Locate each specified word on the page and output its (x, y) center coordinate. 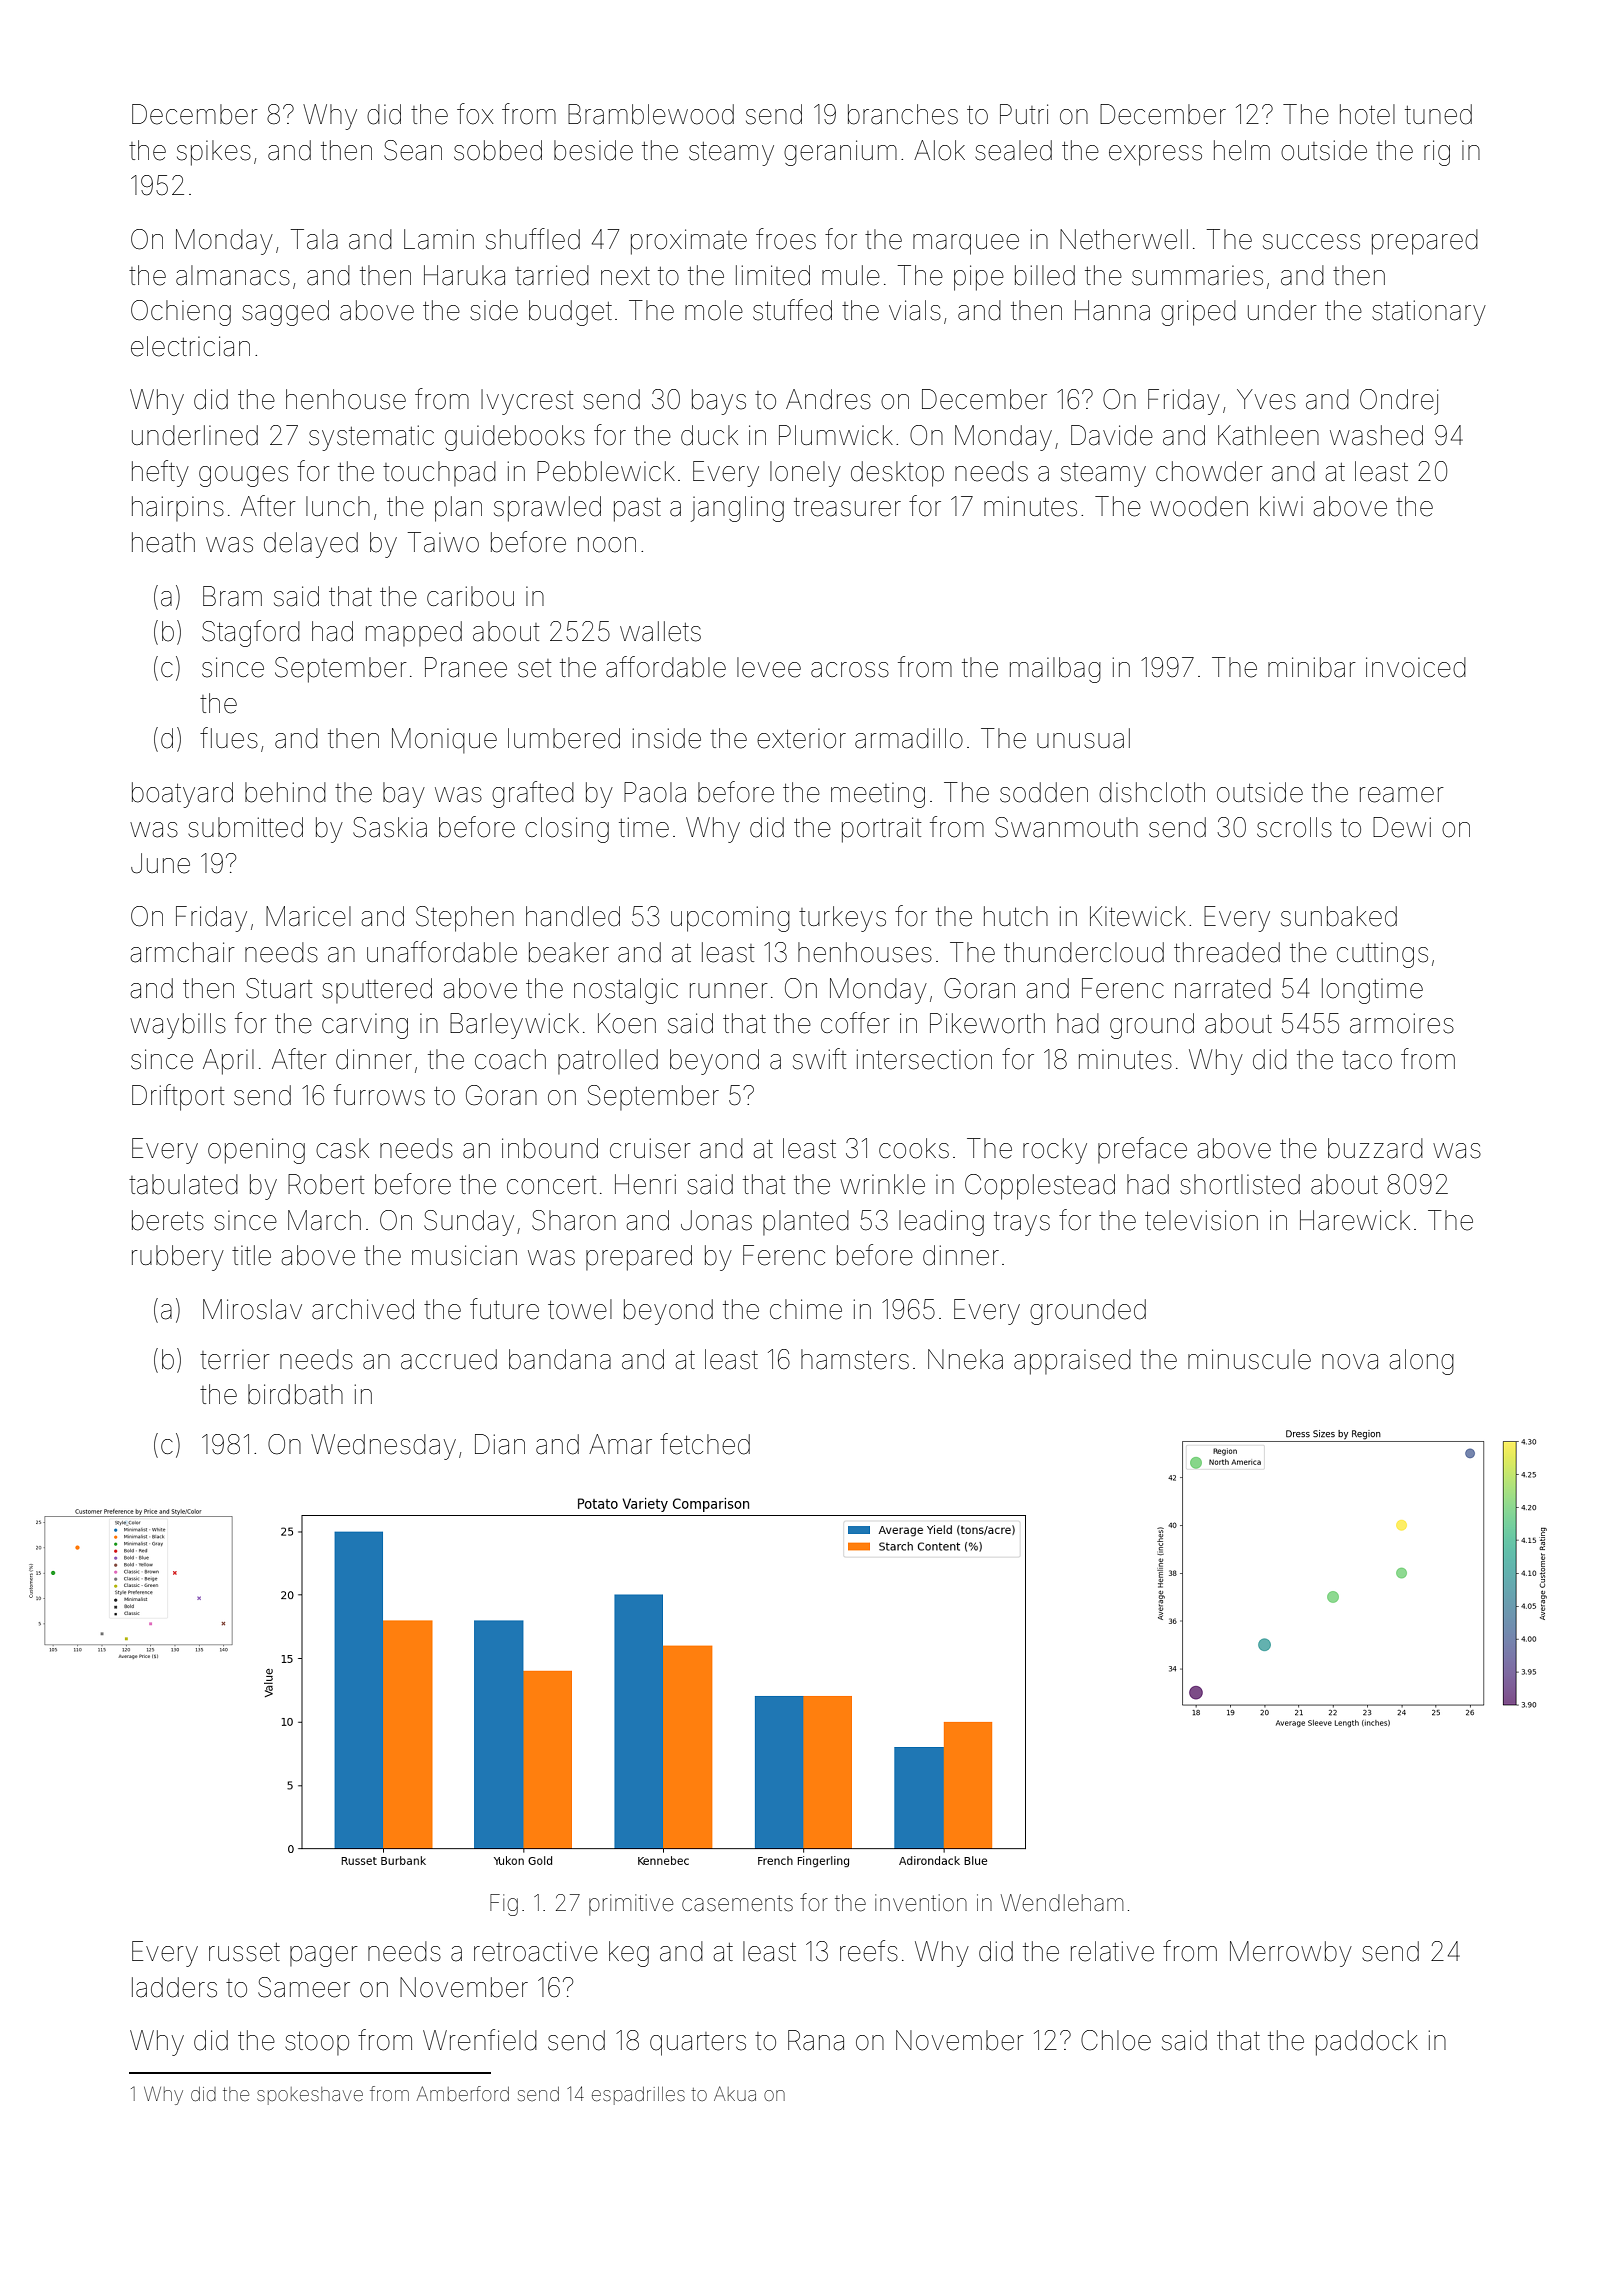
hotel (1367, 114)
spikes (214, 153)
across (850, 670)
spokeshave (310, 2096)
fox (475, 114)
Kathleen (1268, 435)
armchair (182, 952)
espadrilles (638, 2096)
